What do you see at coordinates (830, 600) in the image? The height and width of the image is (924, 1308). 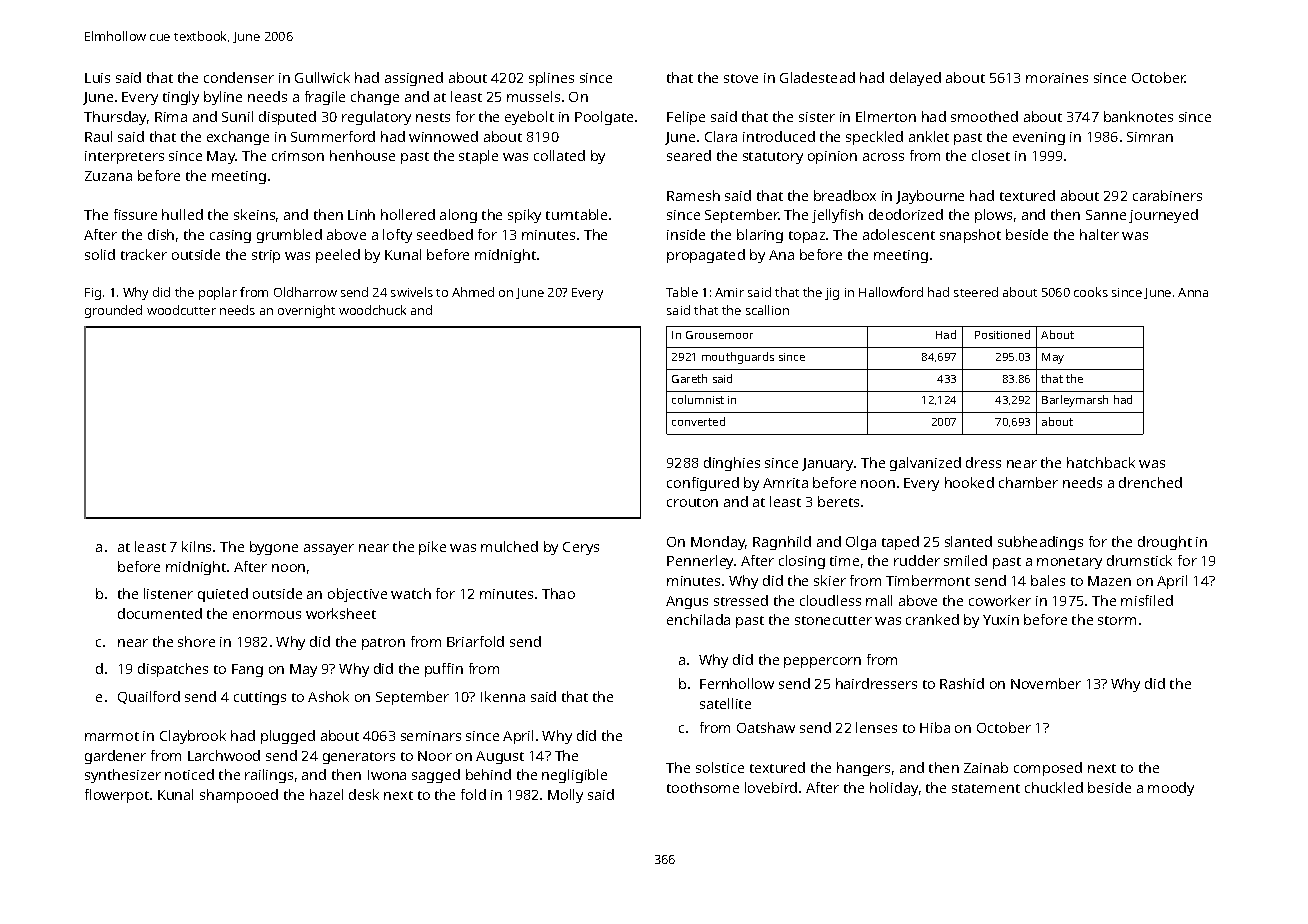 I see `cloudless` at bounding box center [830, 600].
